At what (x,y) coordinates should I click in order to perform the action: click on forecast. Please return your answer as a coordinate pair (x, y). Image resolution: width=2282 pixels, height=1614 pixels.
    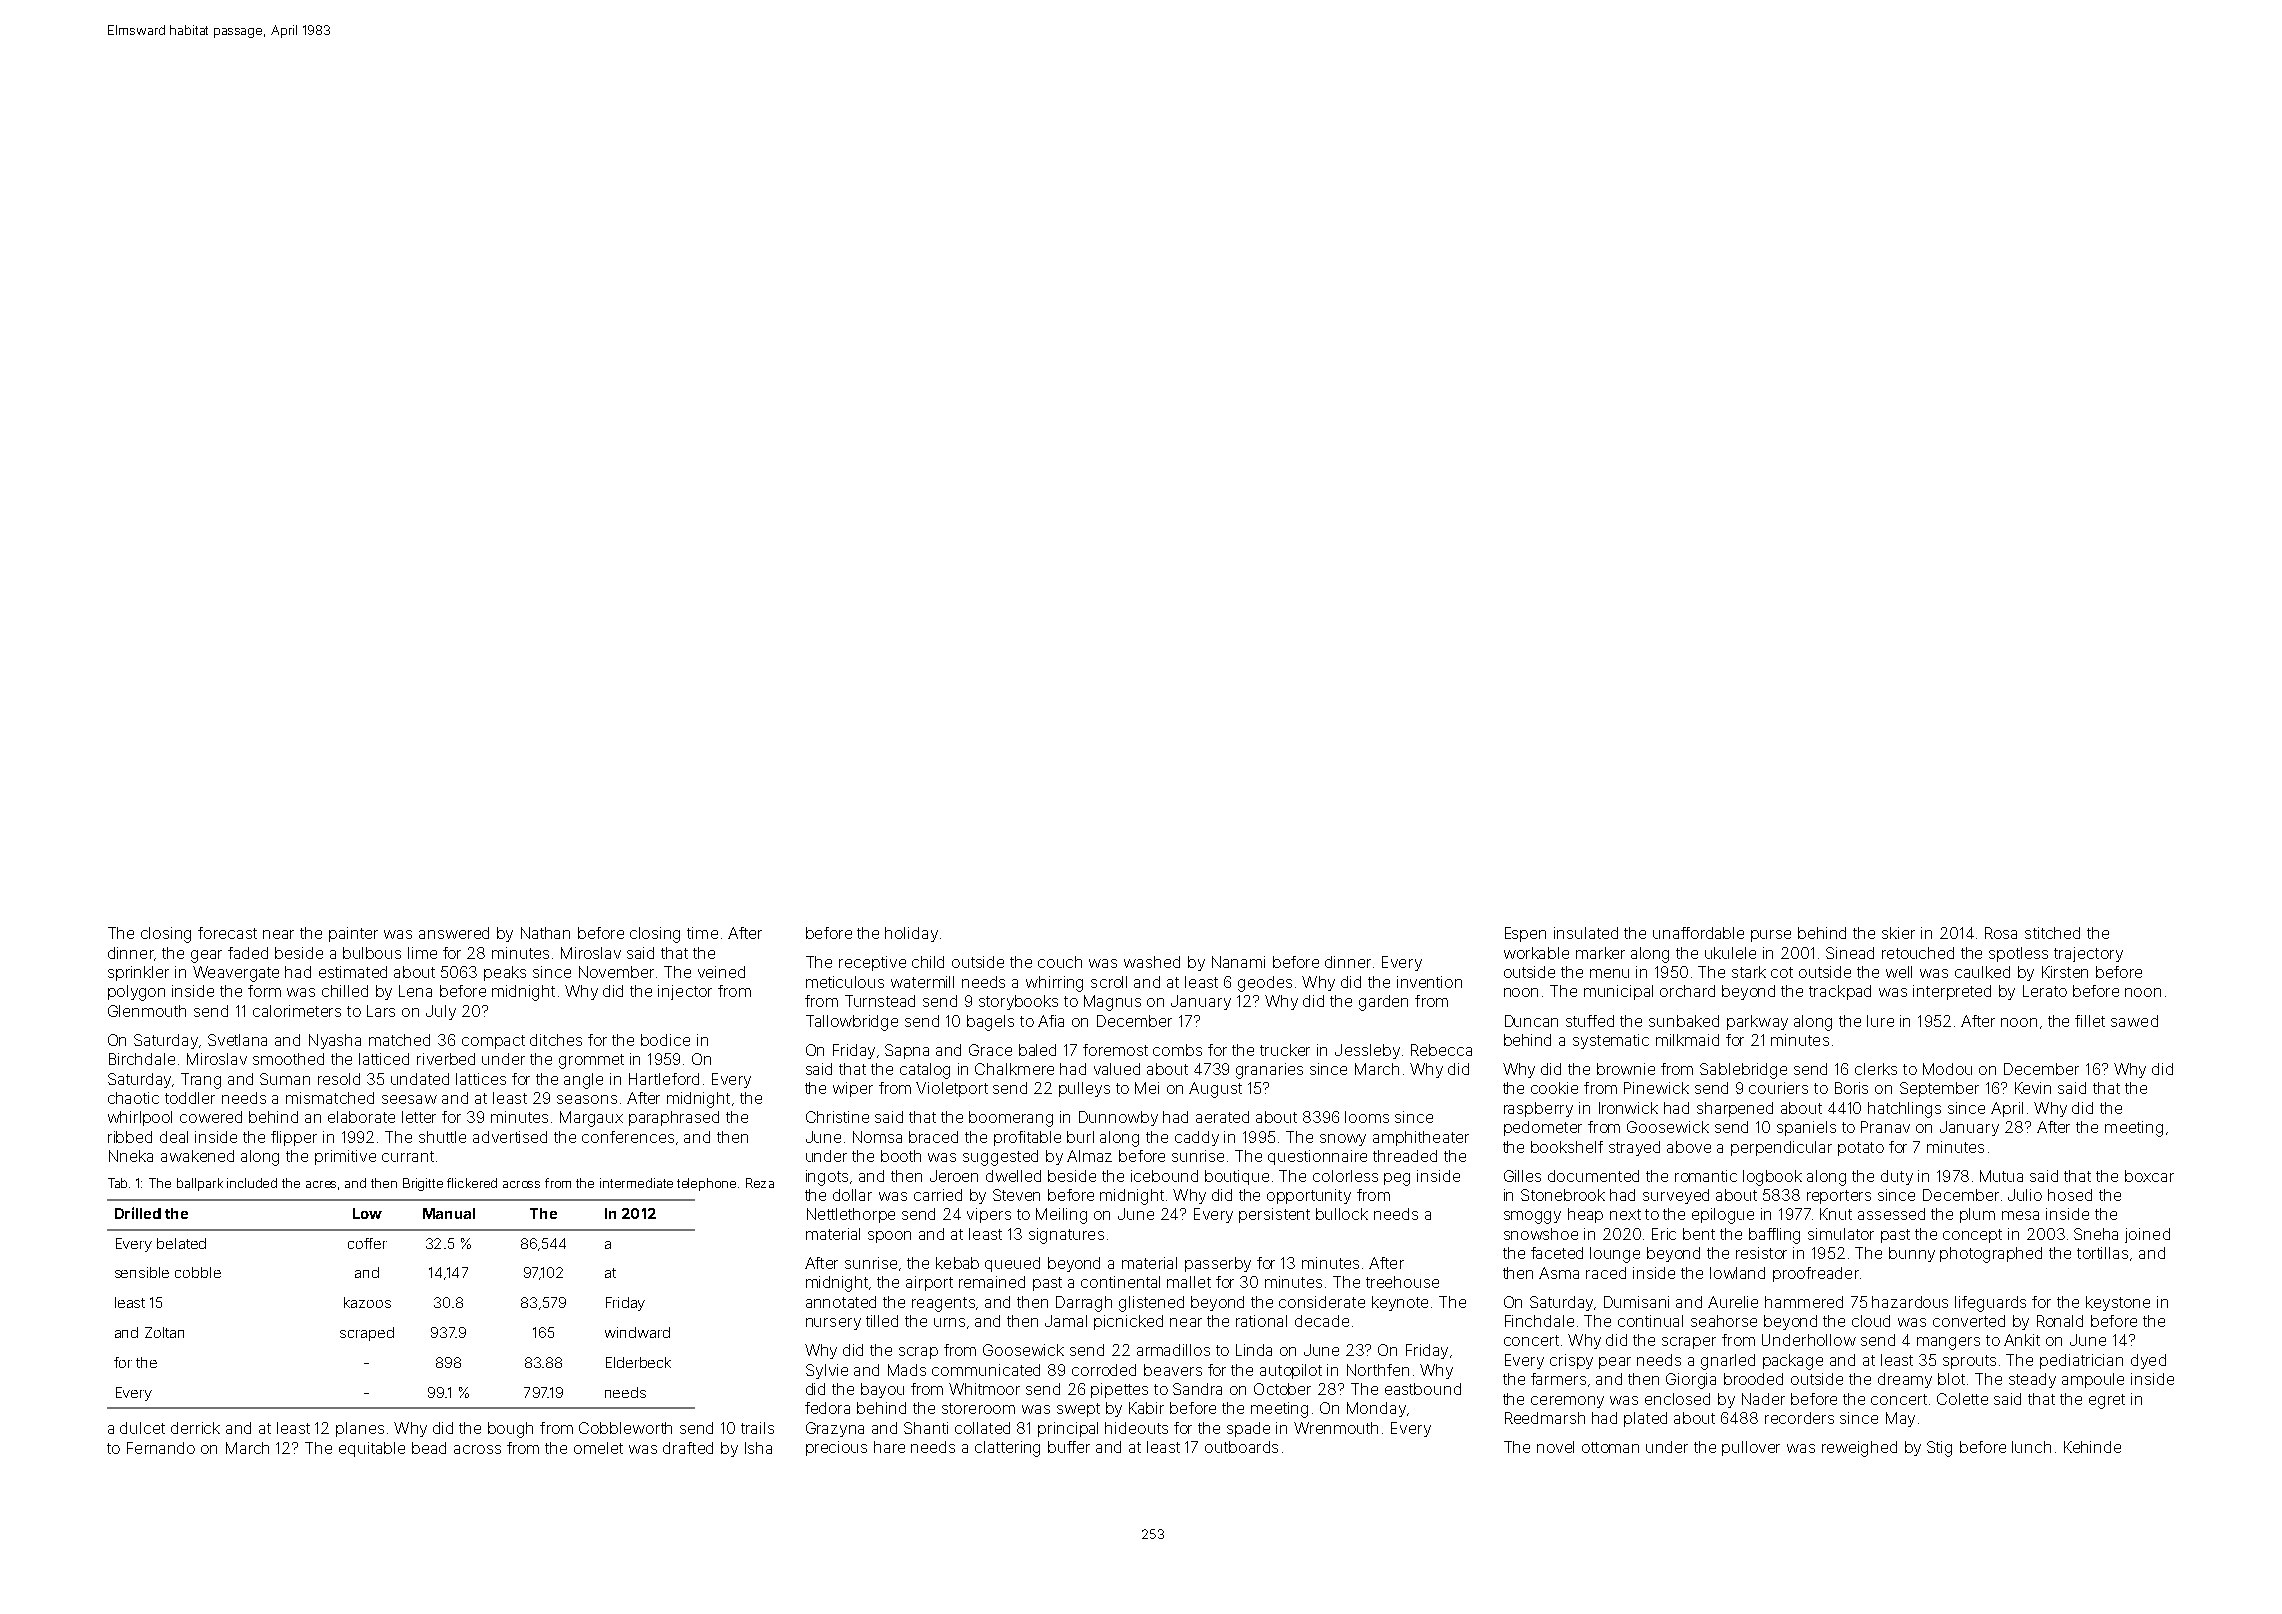
    Looking at the image, I should click on (227, 933).
